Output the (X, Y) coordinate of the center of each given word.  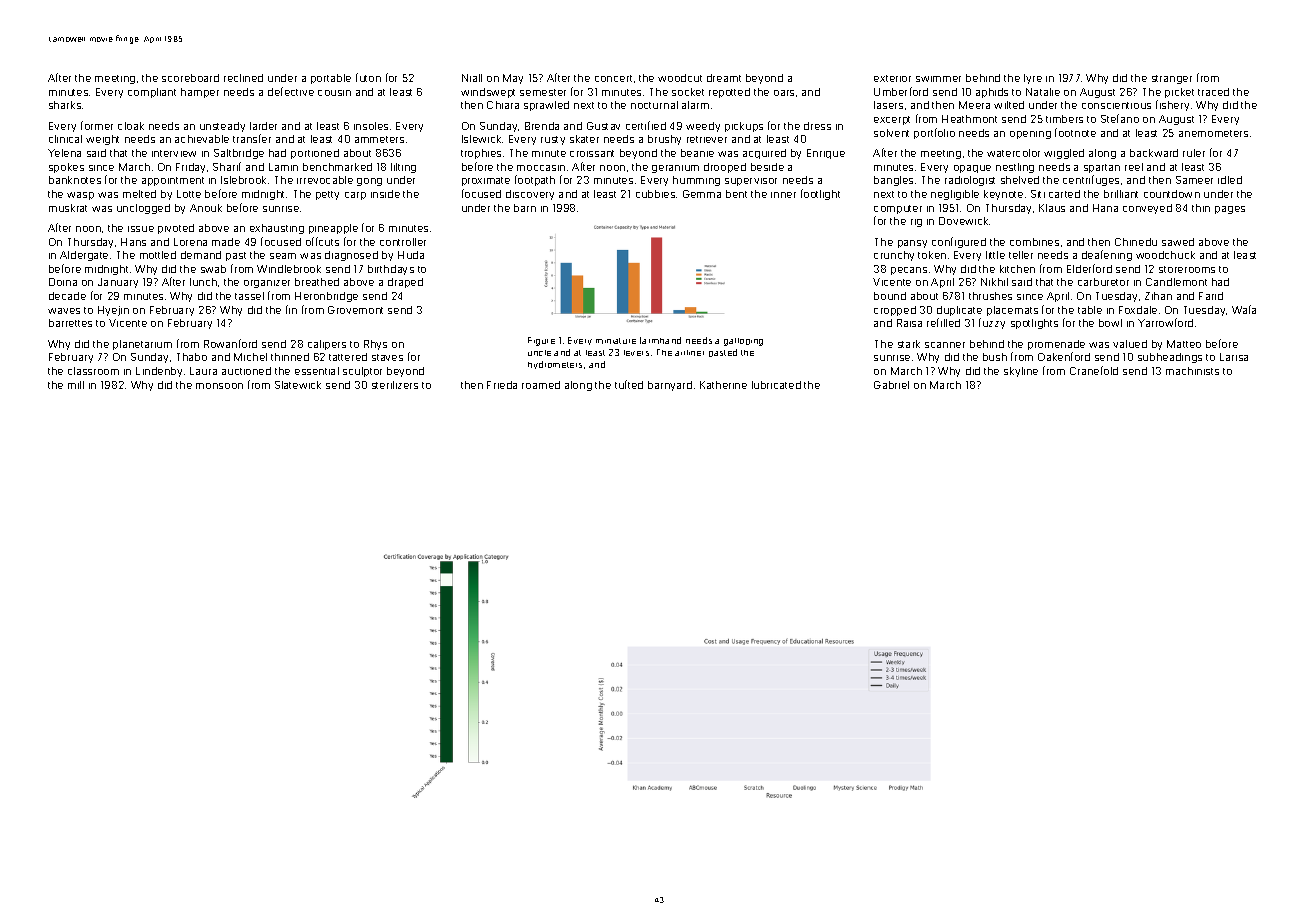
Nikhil (994, 282)
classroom (93, 371)
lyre (1033, 79)
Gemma (702, 194)
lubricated (776, 385)
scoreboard (190, 78)
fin (291, 309)
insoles (371, 126)
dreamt (724, 78)
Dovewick (963, 221)
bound (890, 296)
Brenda (542, 126)
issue (141, 229)
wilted (1009, 105)
